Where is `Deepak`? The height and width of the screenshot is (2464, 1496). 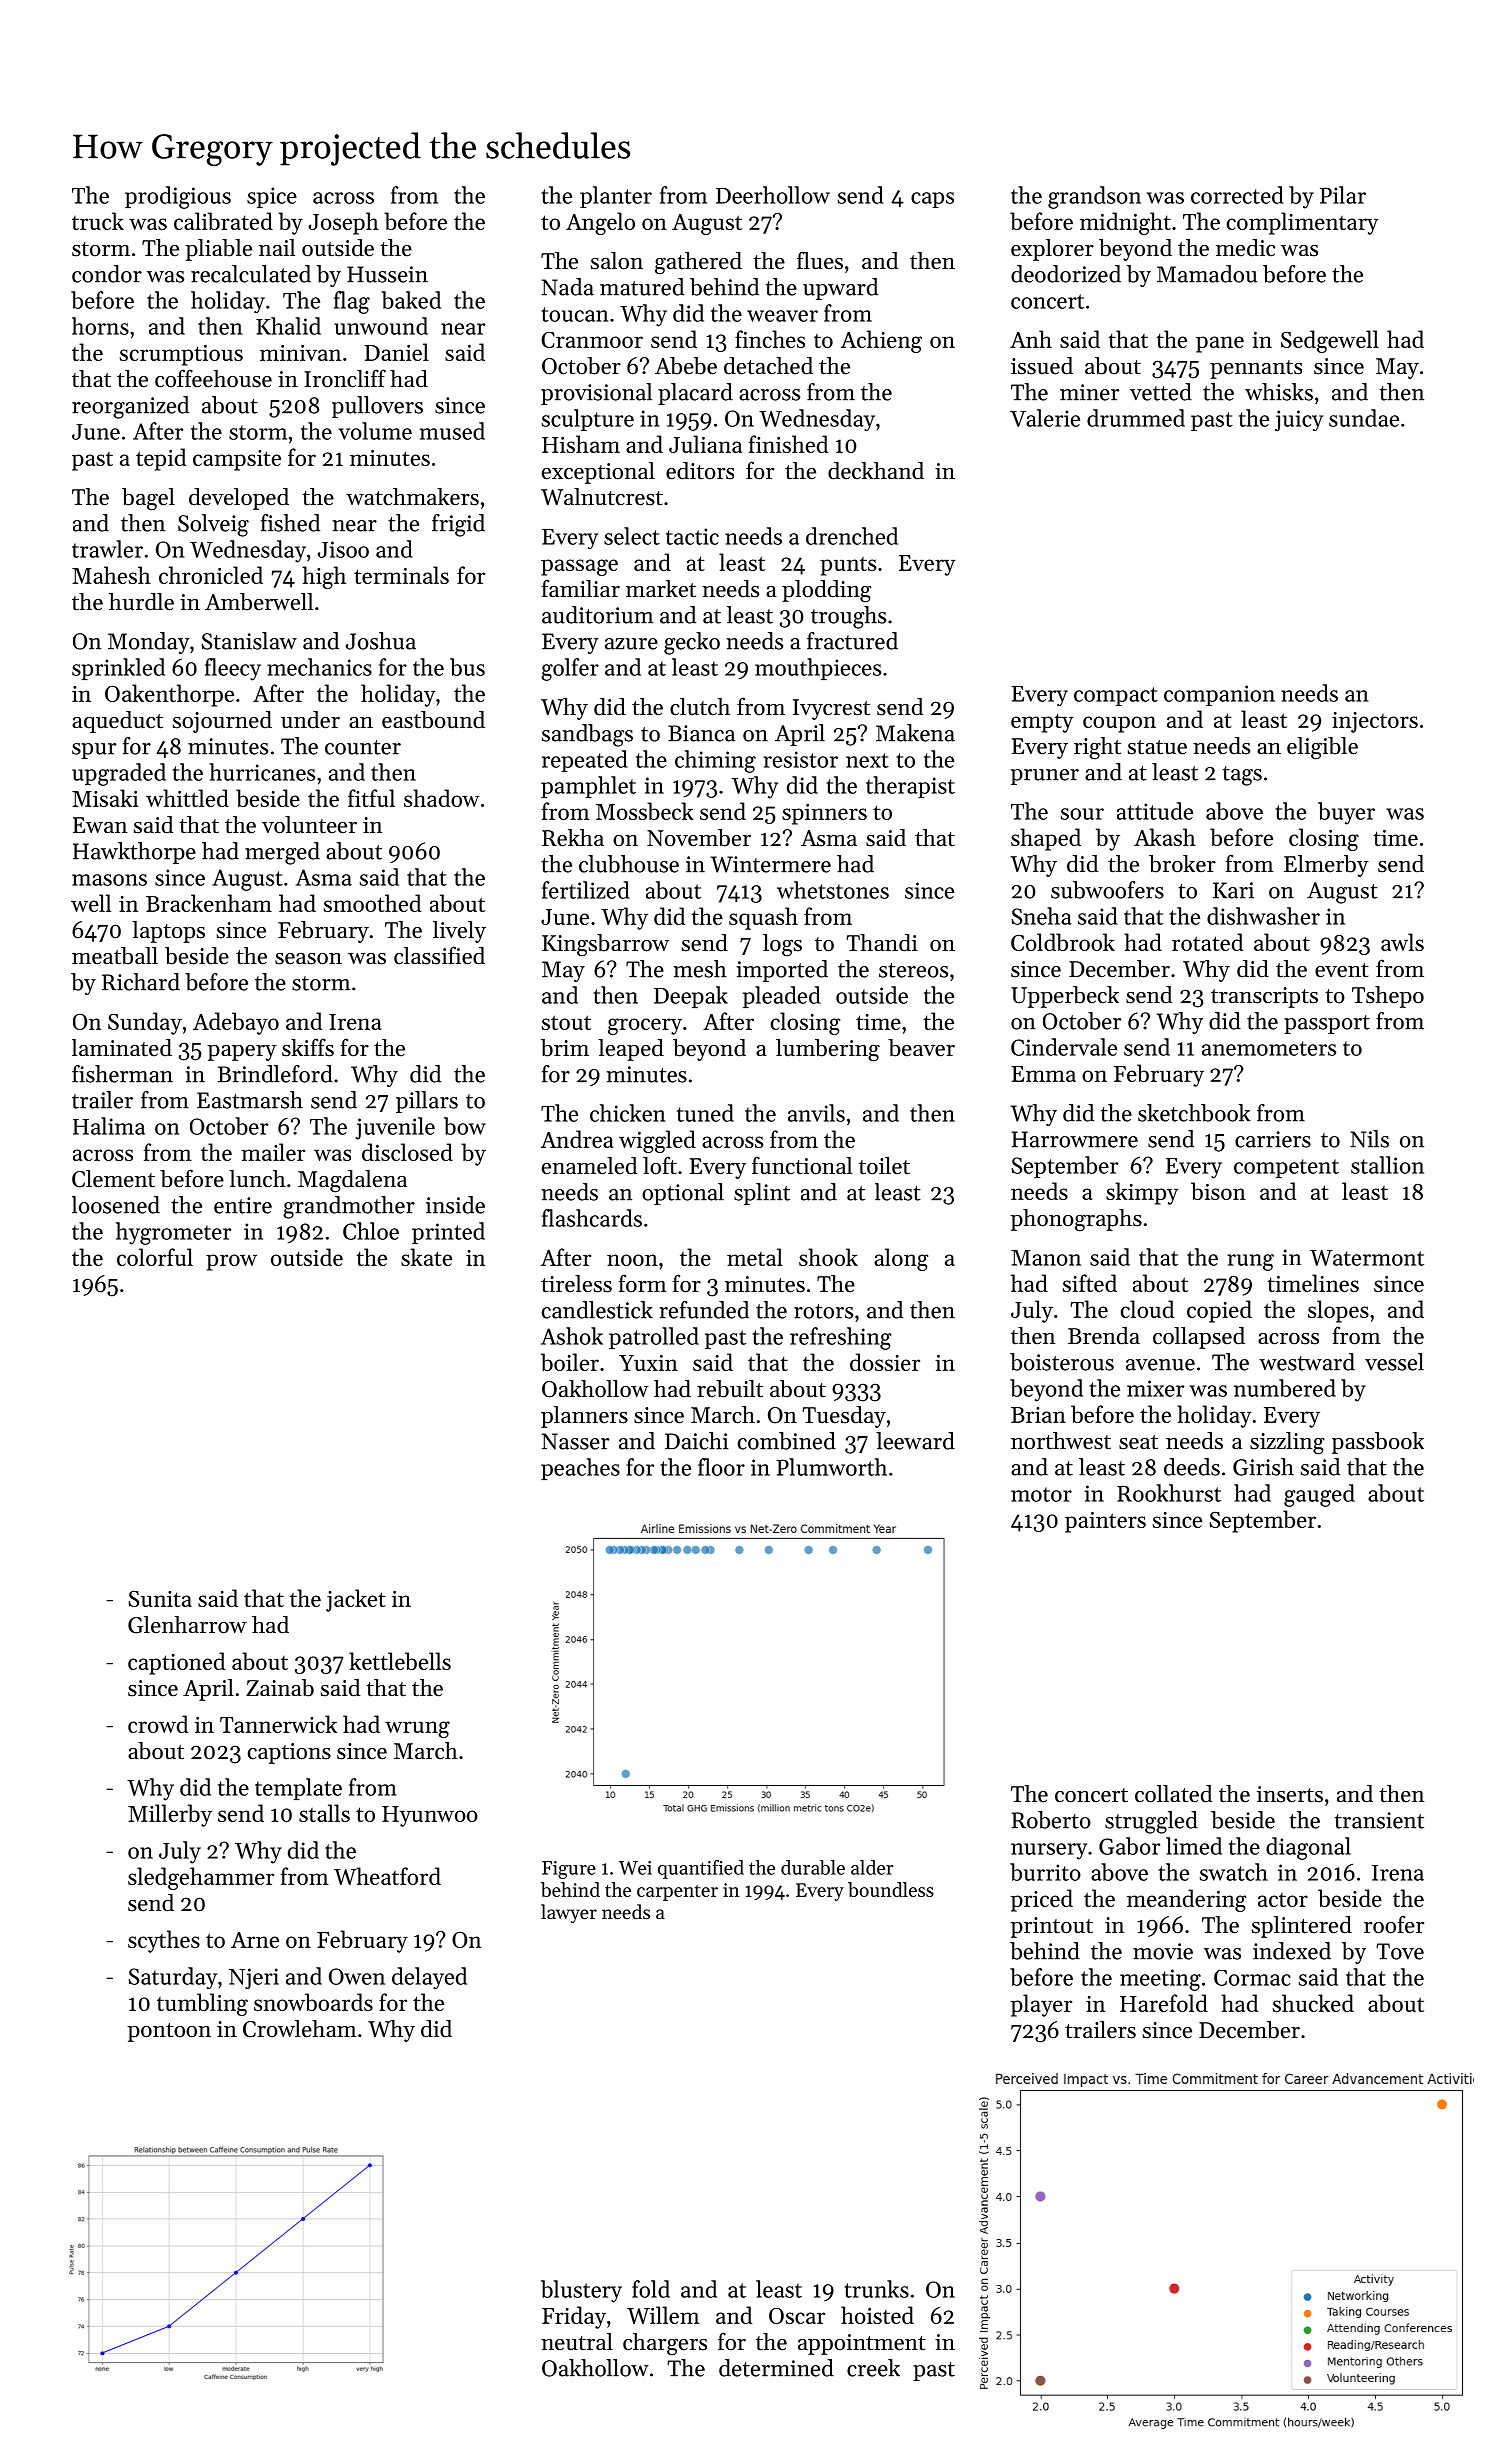 Deepak is located at coordinates (691, 997).
